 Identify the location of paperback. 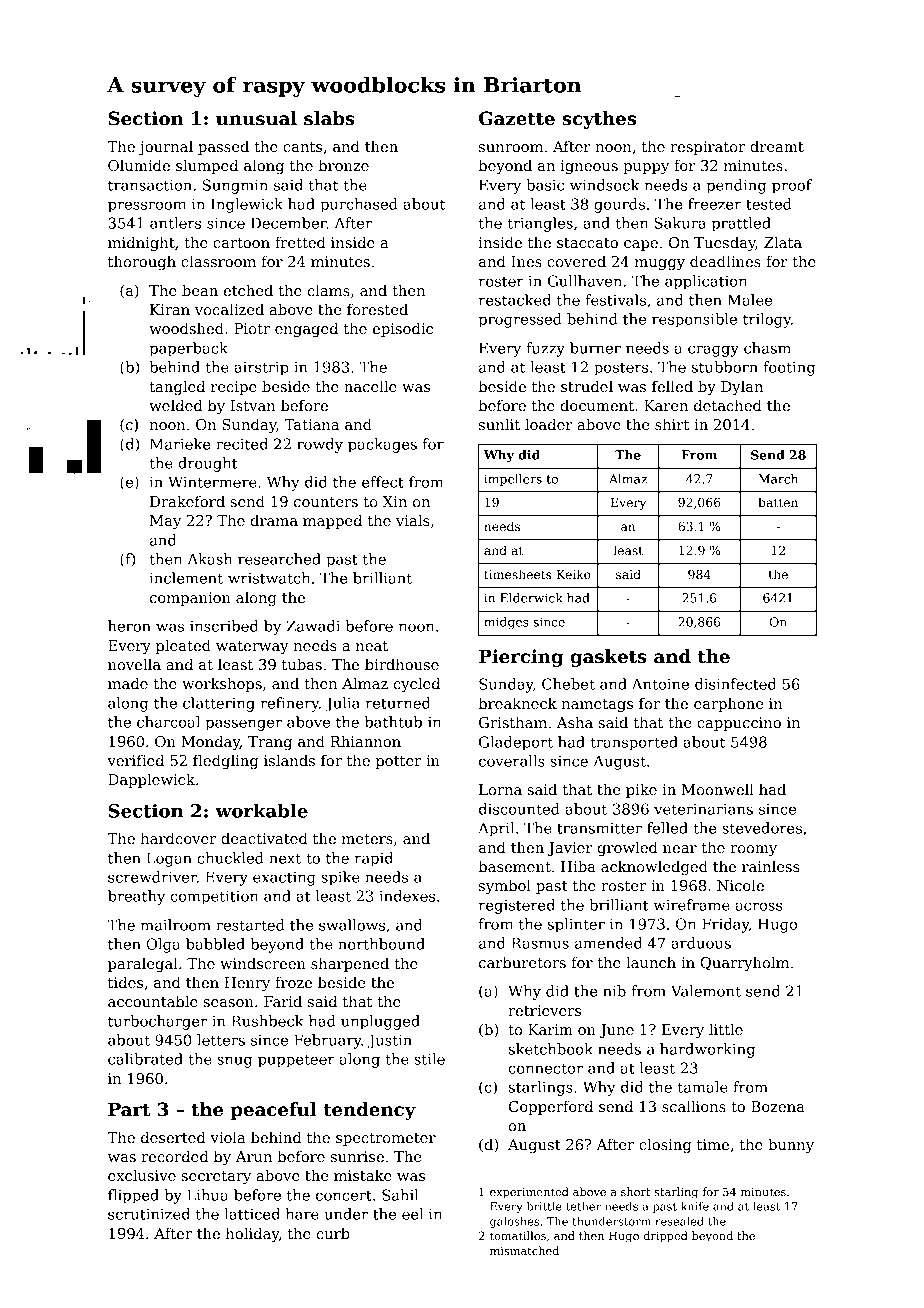
(188, 349).
